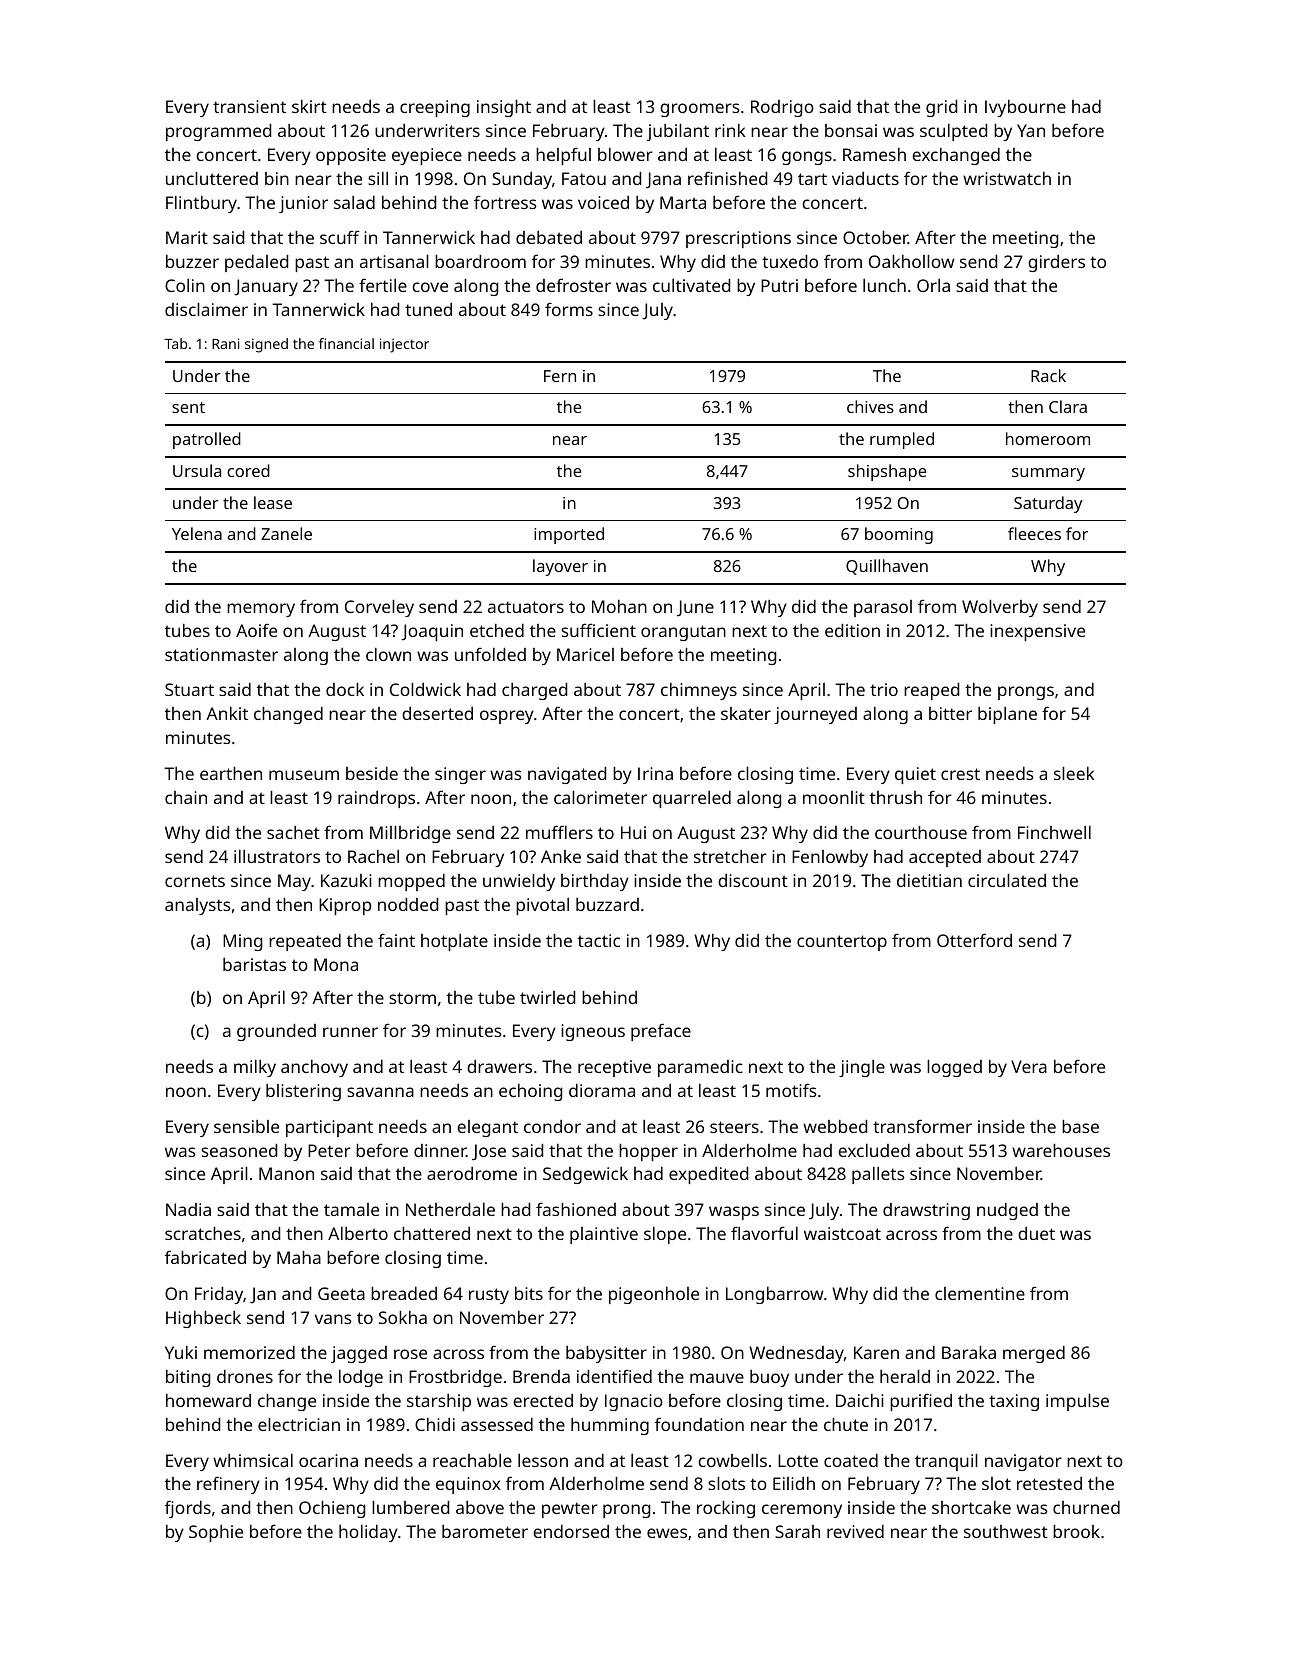  Describe the element at coordinates (667, 1533) in the image. I see `ewes` at that location.
